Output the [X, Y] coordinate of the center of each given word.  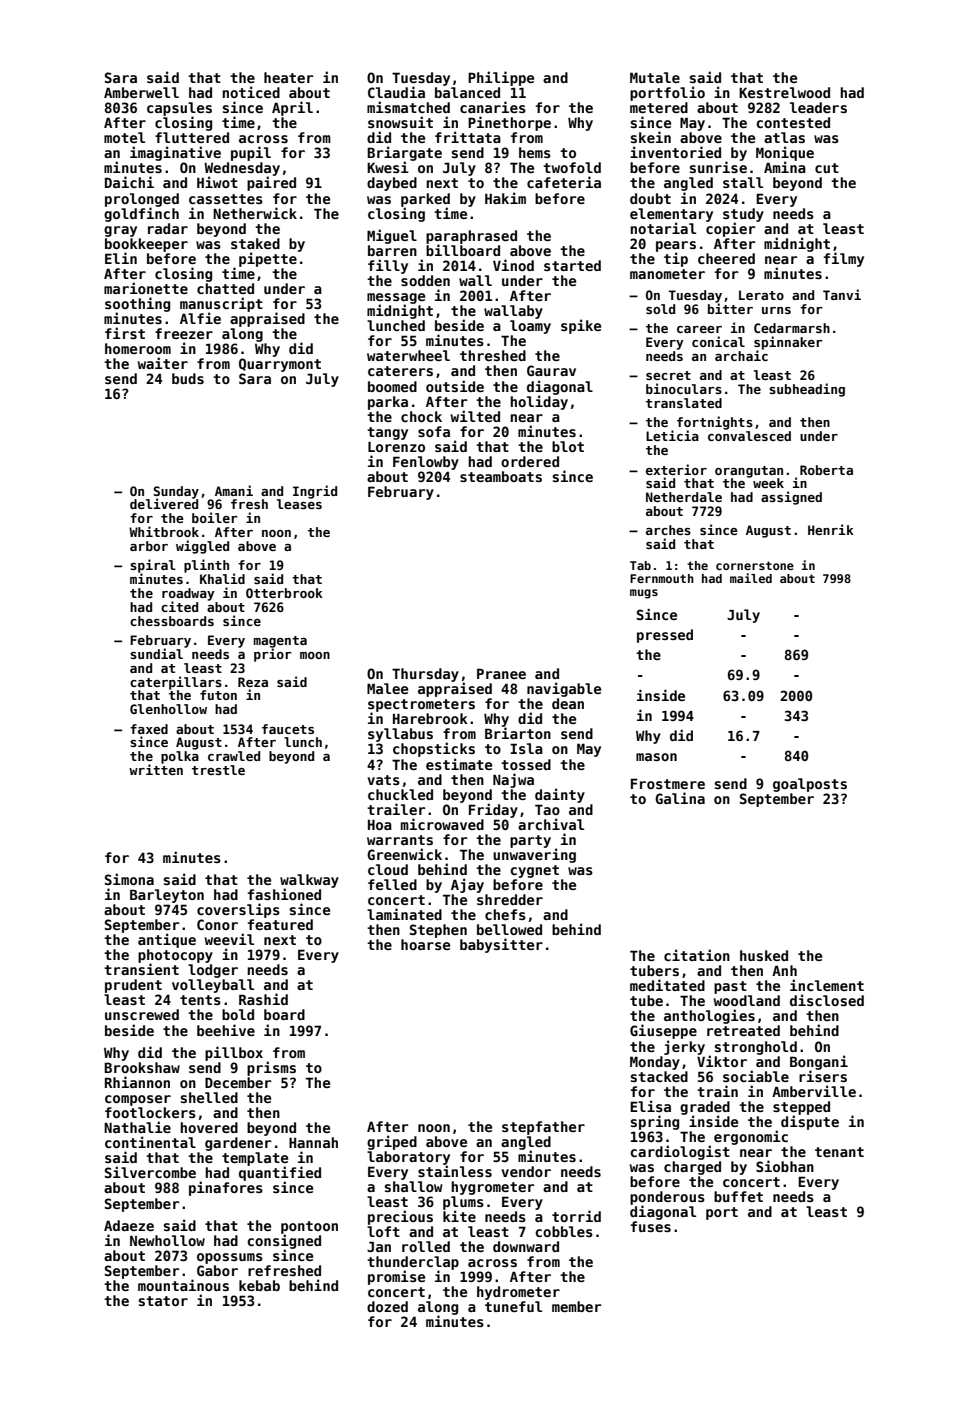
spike [581, 326]
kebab [259, 1285]
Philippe [501, 78]
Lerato [761, 295]
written [156, 769]
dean [568, 703]
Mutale [655, 77]
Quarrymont [280, 365]
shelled [209, 1097]
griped [392, 1142]
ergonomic [751, 1137]
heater [289, 77]
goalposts [810, 785]
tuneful [513, 1306]
